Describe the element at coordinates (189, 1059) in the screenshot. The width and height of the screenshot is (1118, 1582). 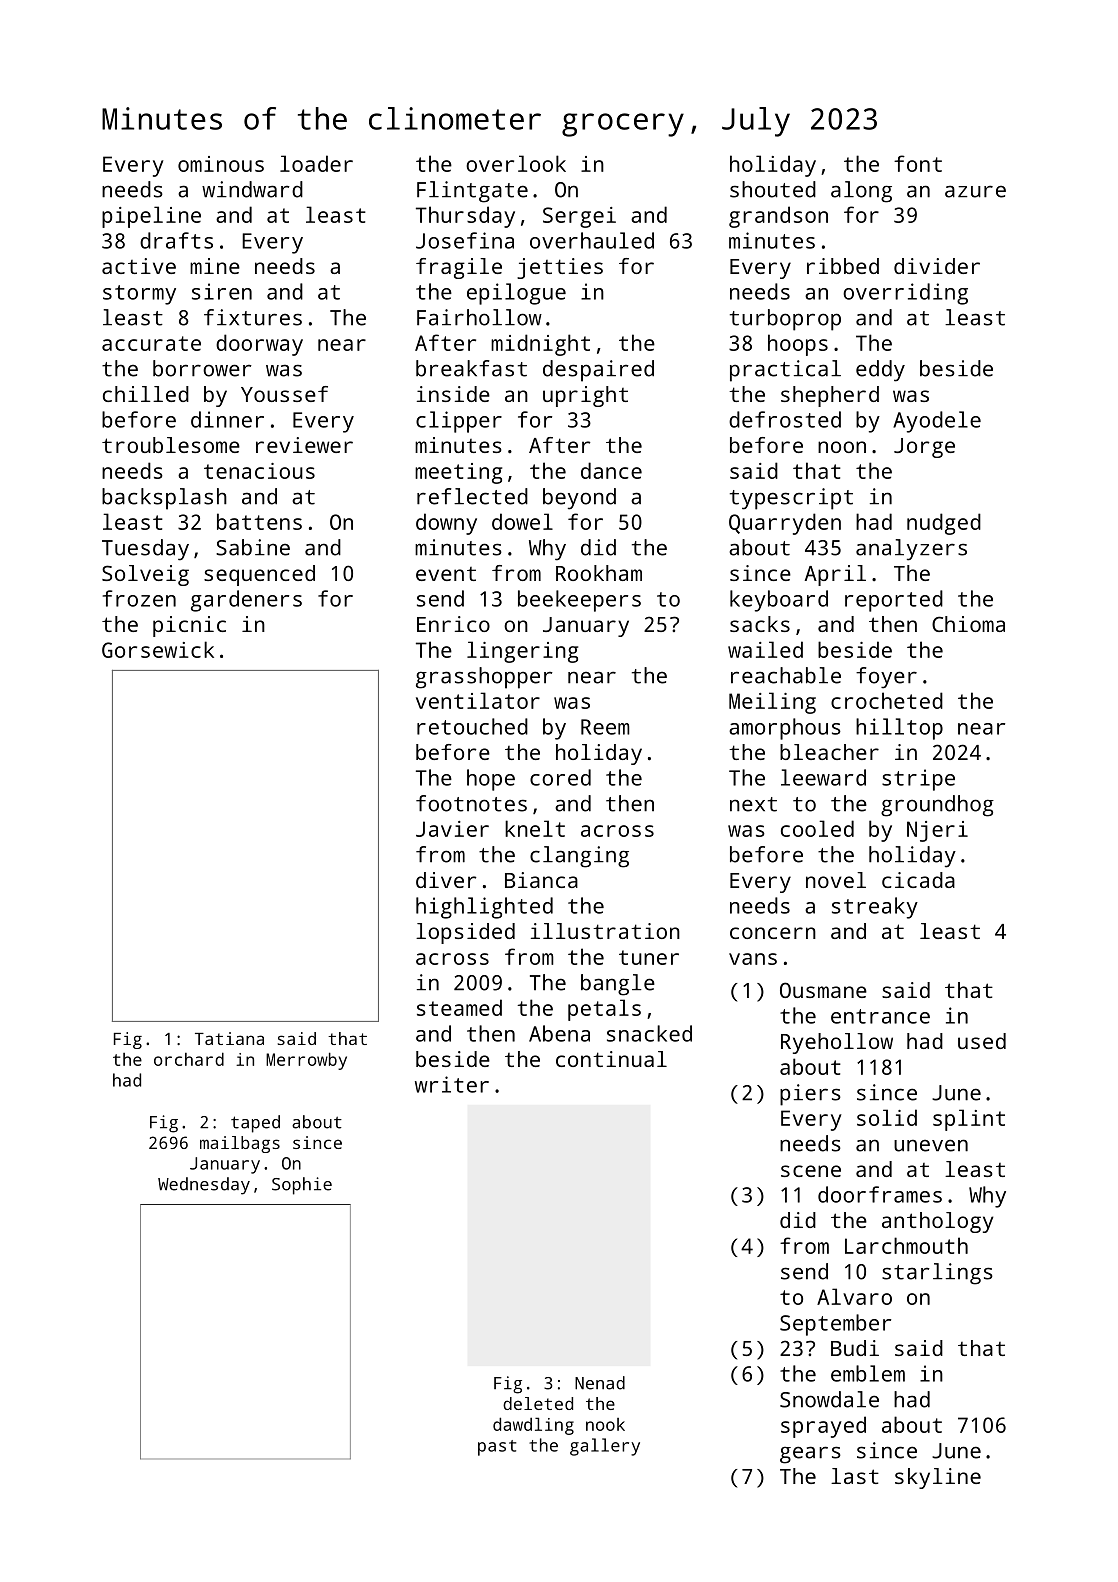
I see `orchard` at that location.
